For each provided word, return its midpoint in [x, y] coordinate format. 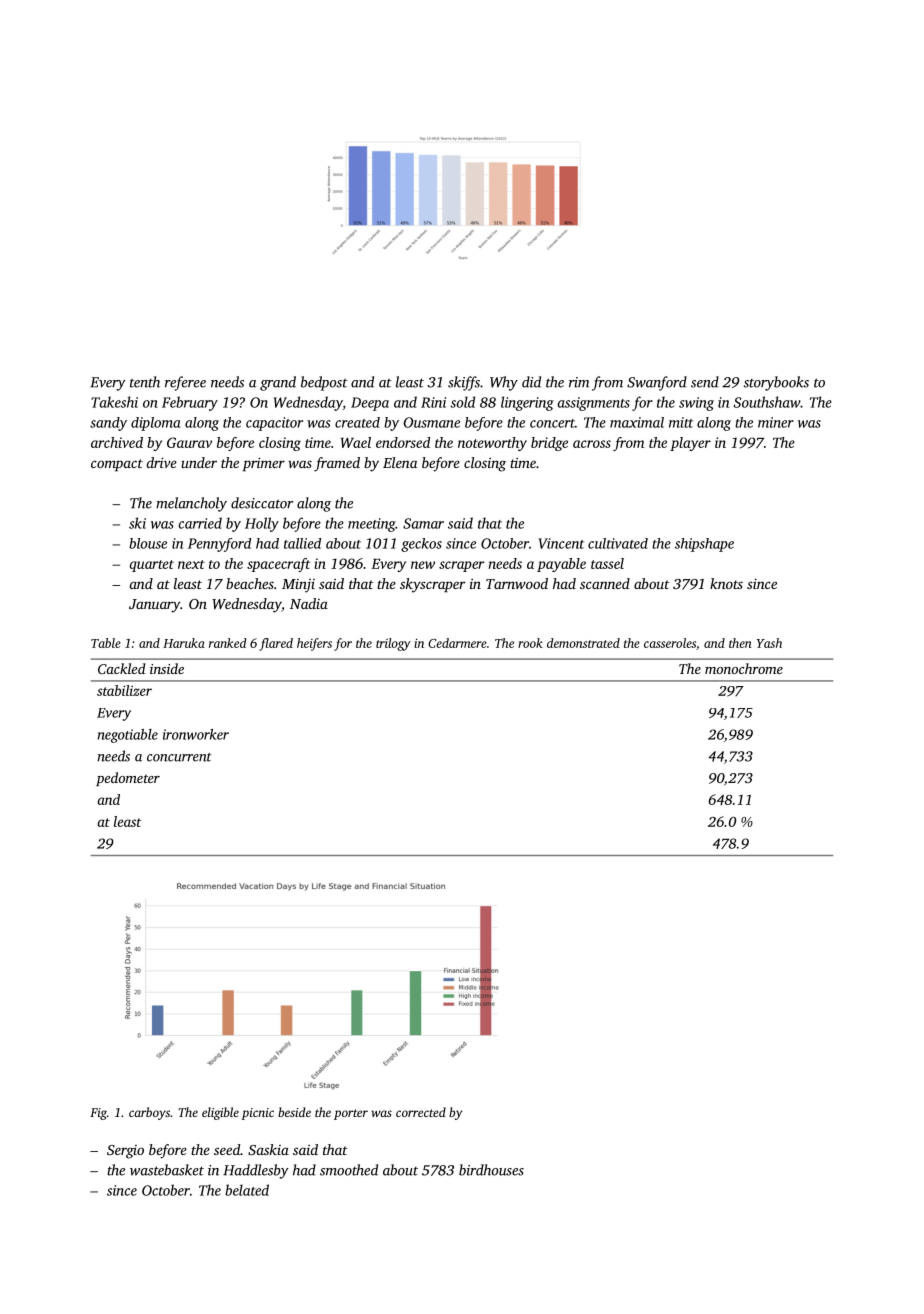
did [531, 382]
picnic [257, 1114]
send [705, 382]
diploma [155, 424]
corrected [421, 1112]
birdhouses [491, 1170]
